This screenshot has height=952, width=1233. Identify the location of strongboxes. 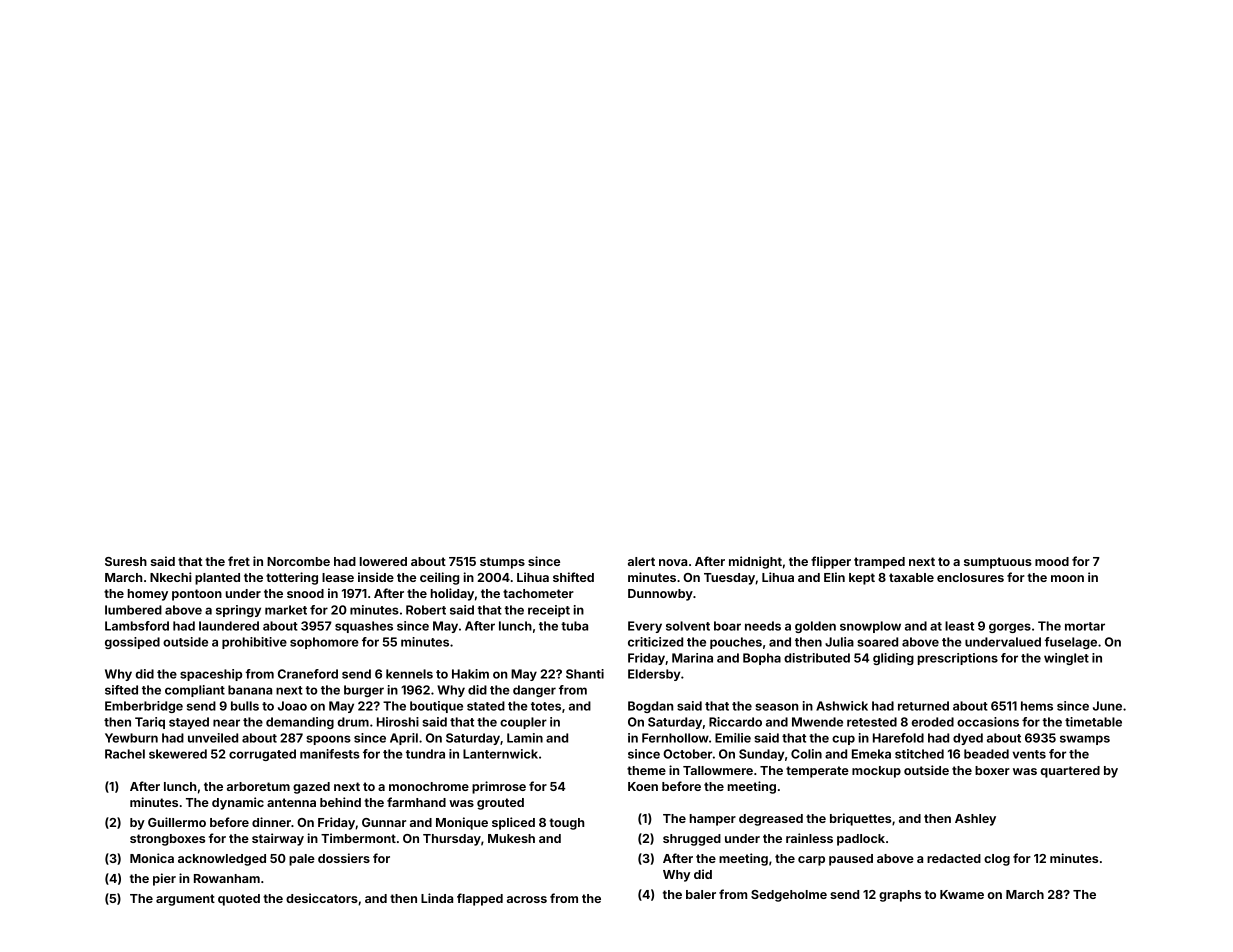
(167, 840).
